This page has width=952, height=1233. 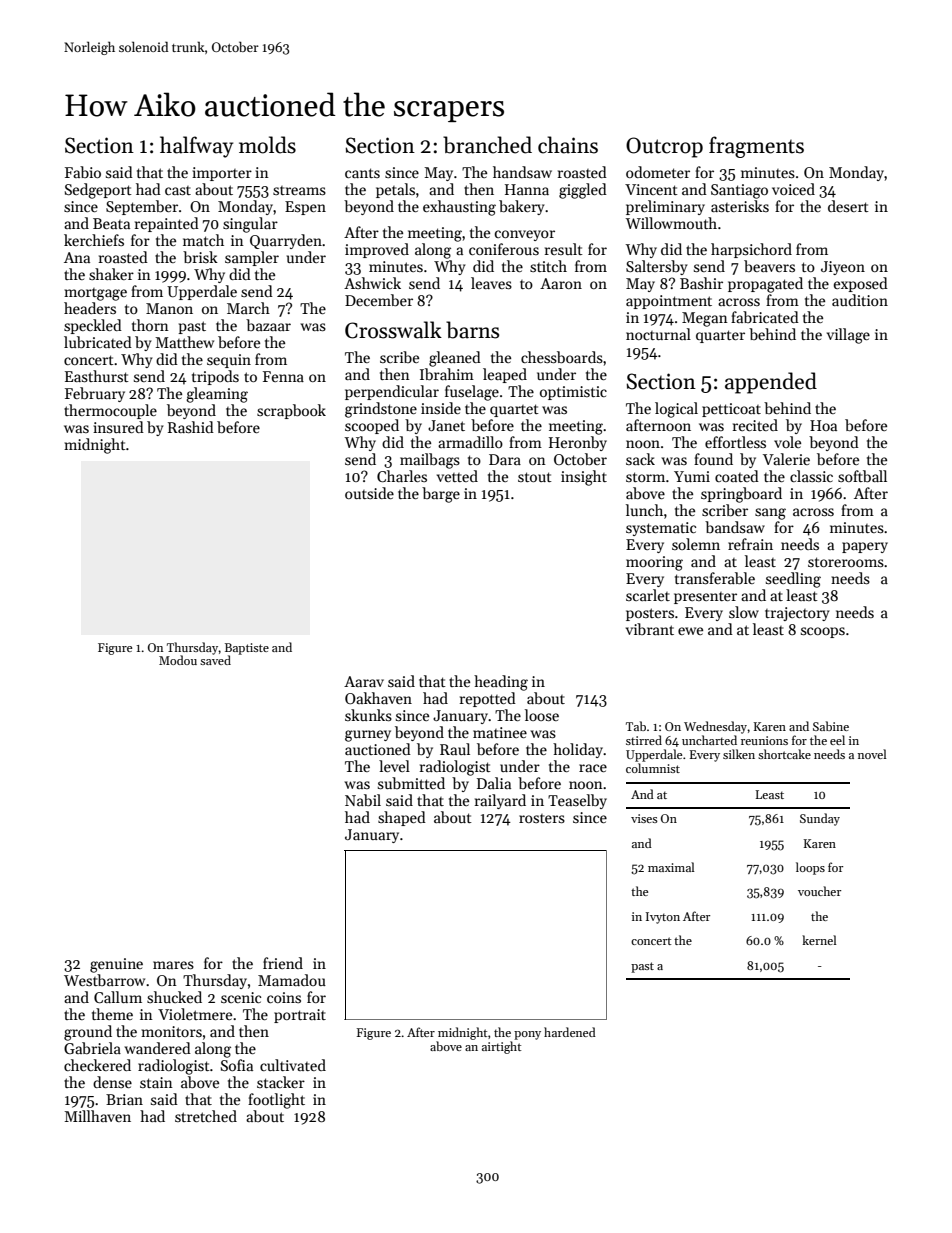 What do you see at coordinates (715, 727) in the page?
I see `Wednesday` at bounding box center [715, 727].
